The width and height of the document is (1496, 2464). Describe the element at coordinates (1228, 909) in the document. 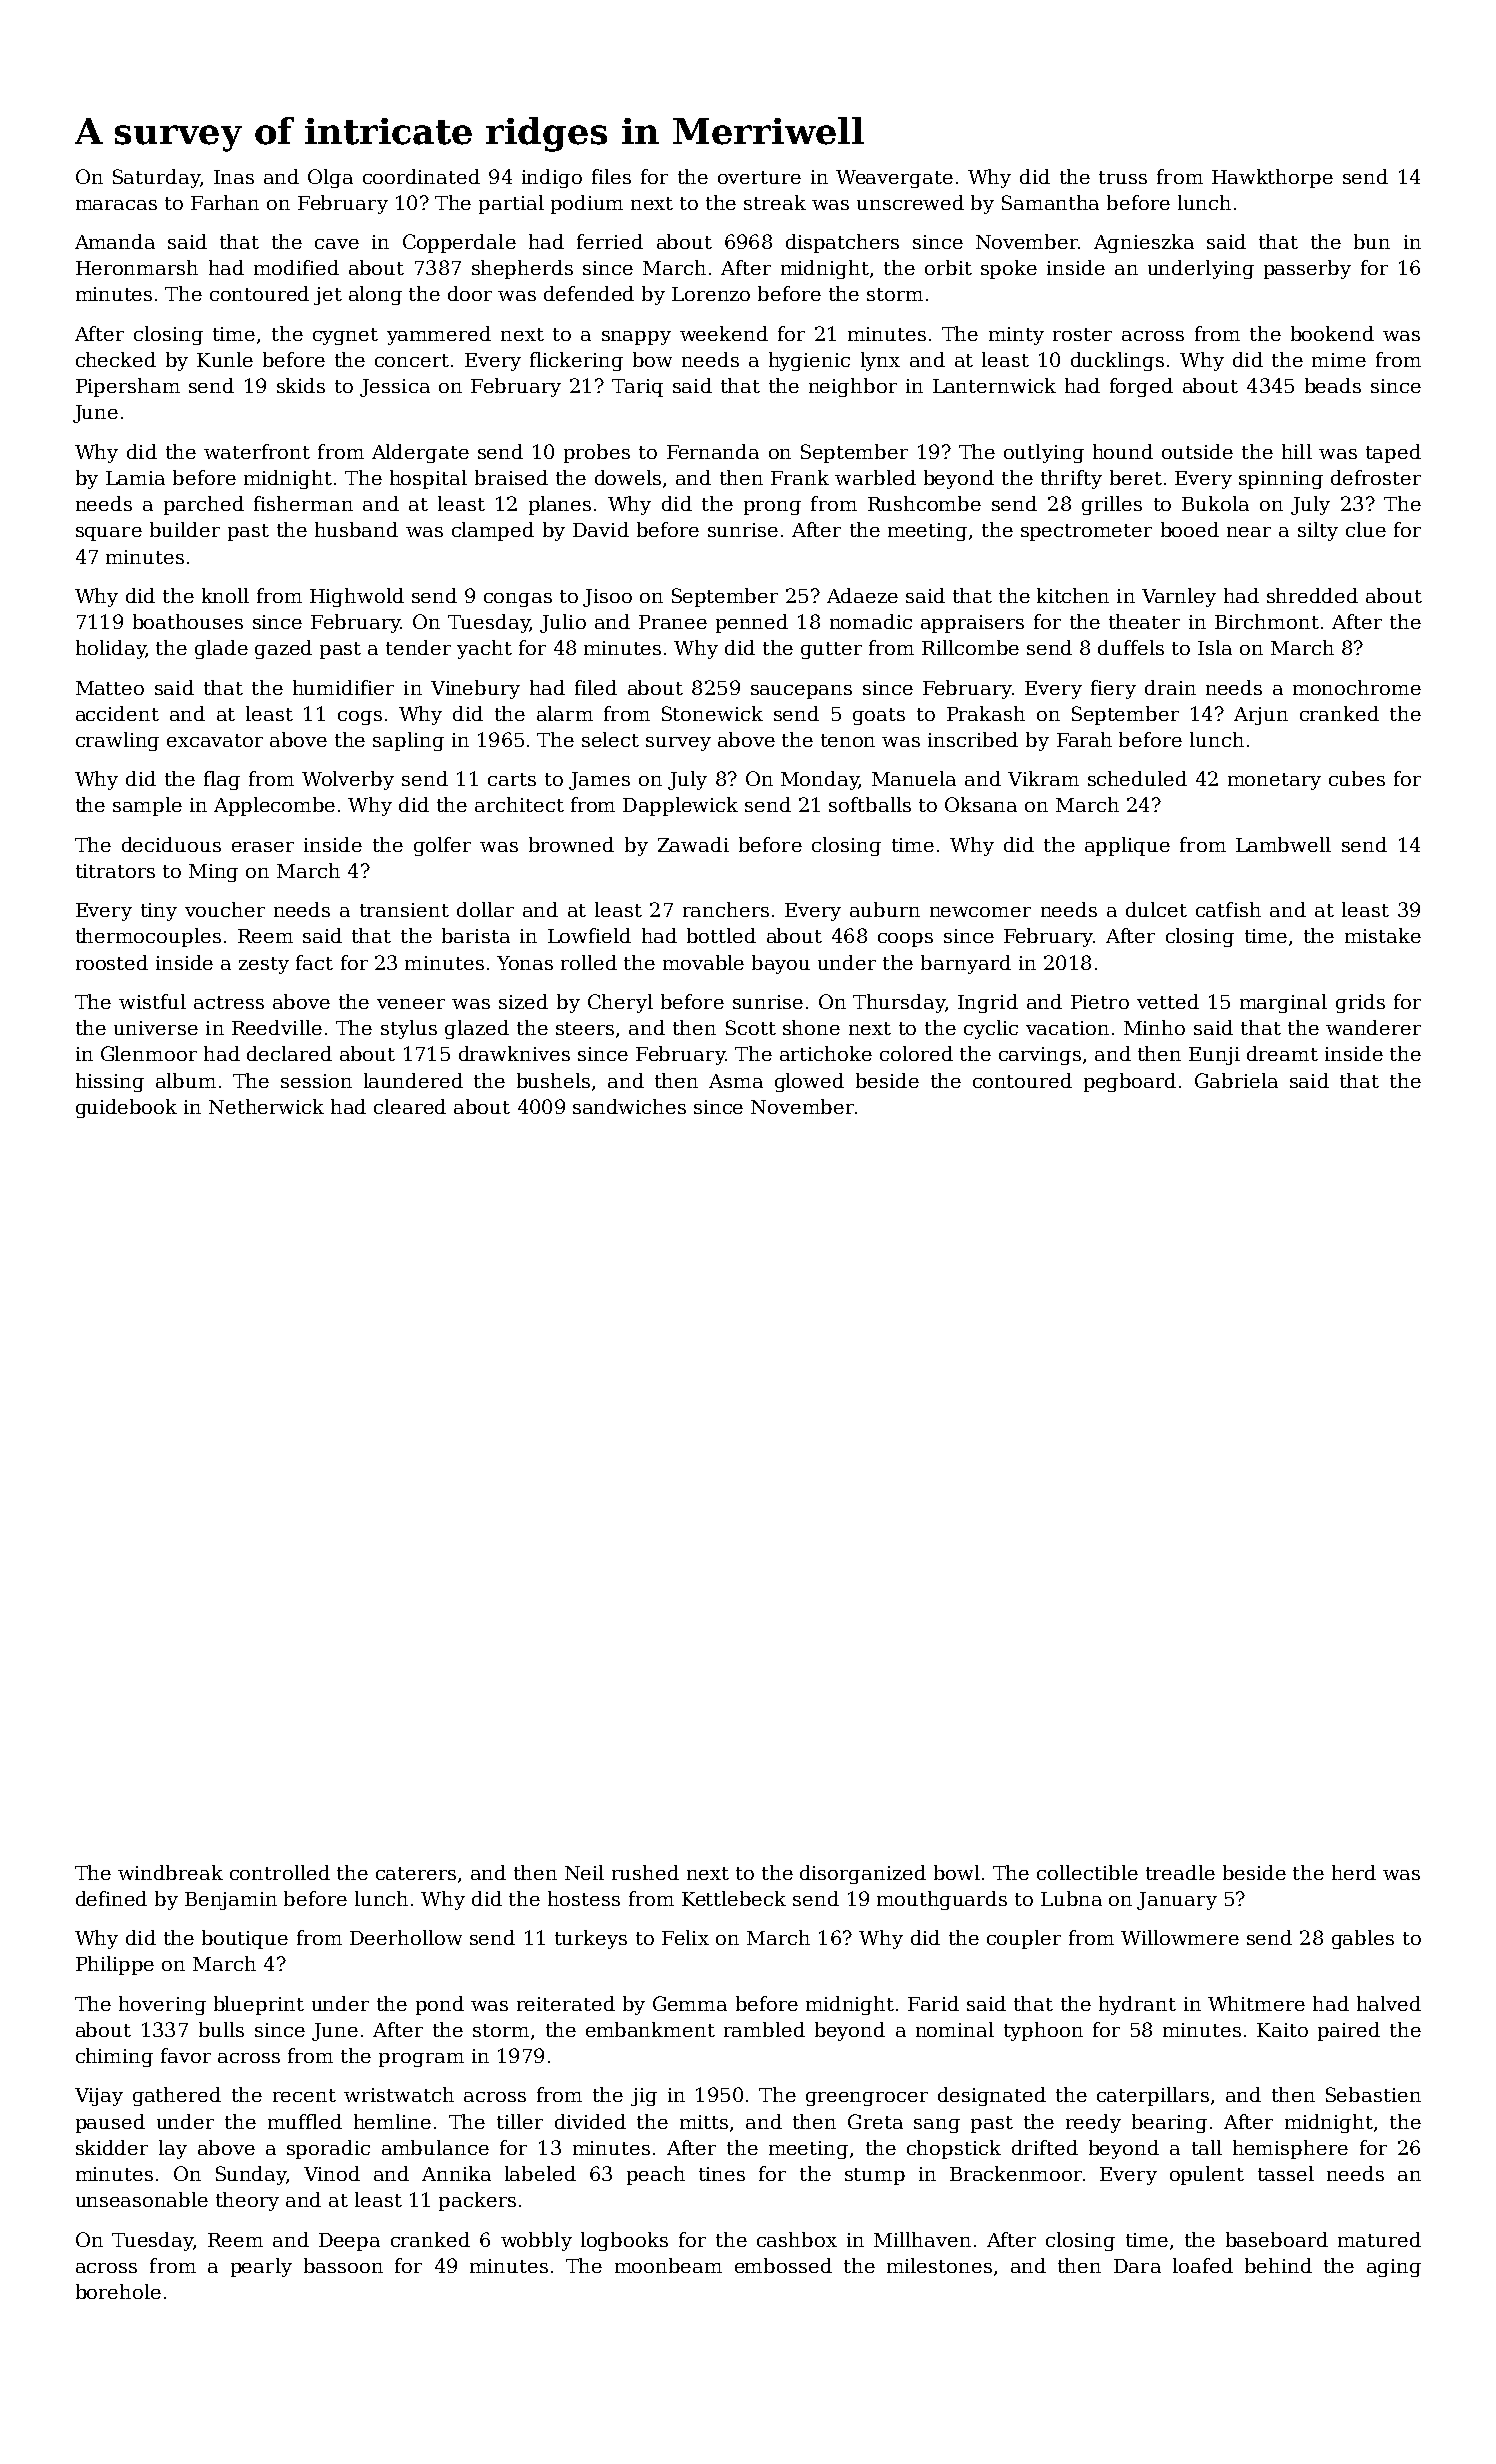

I see `catfish` at that location.
